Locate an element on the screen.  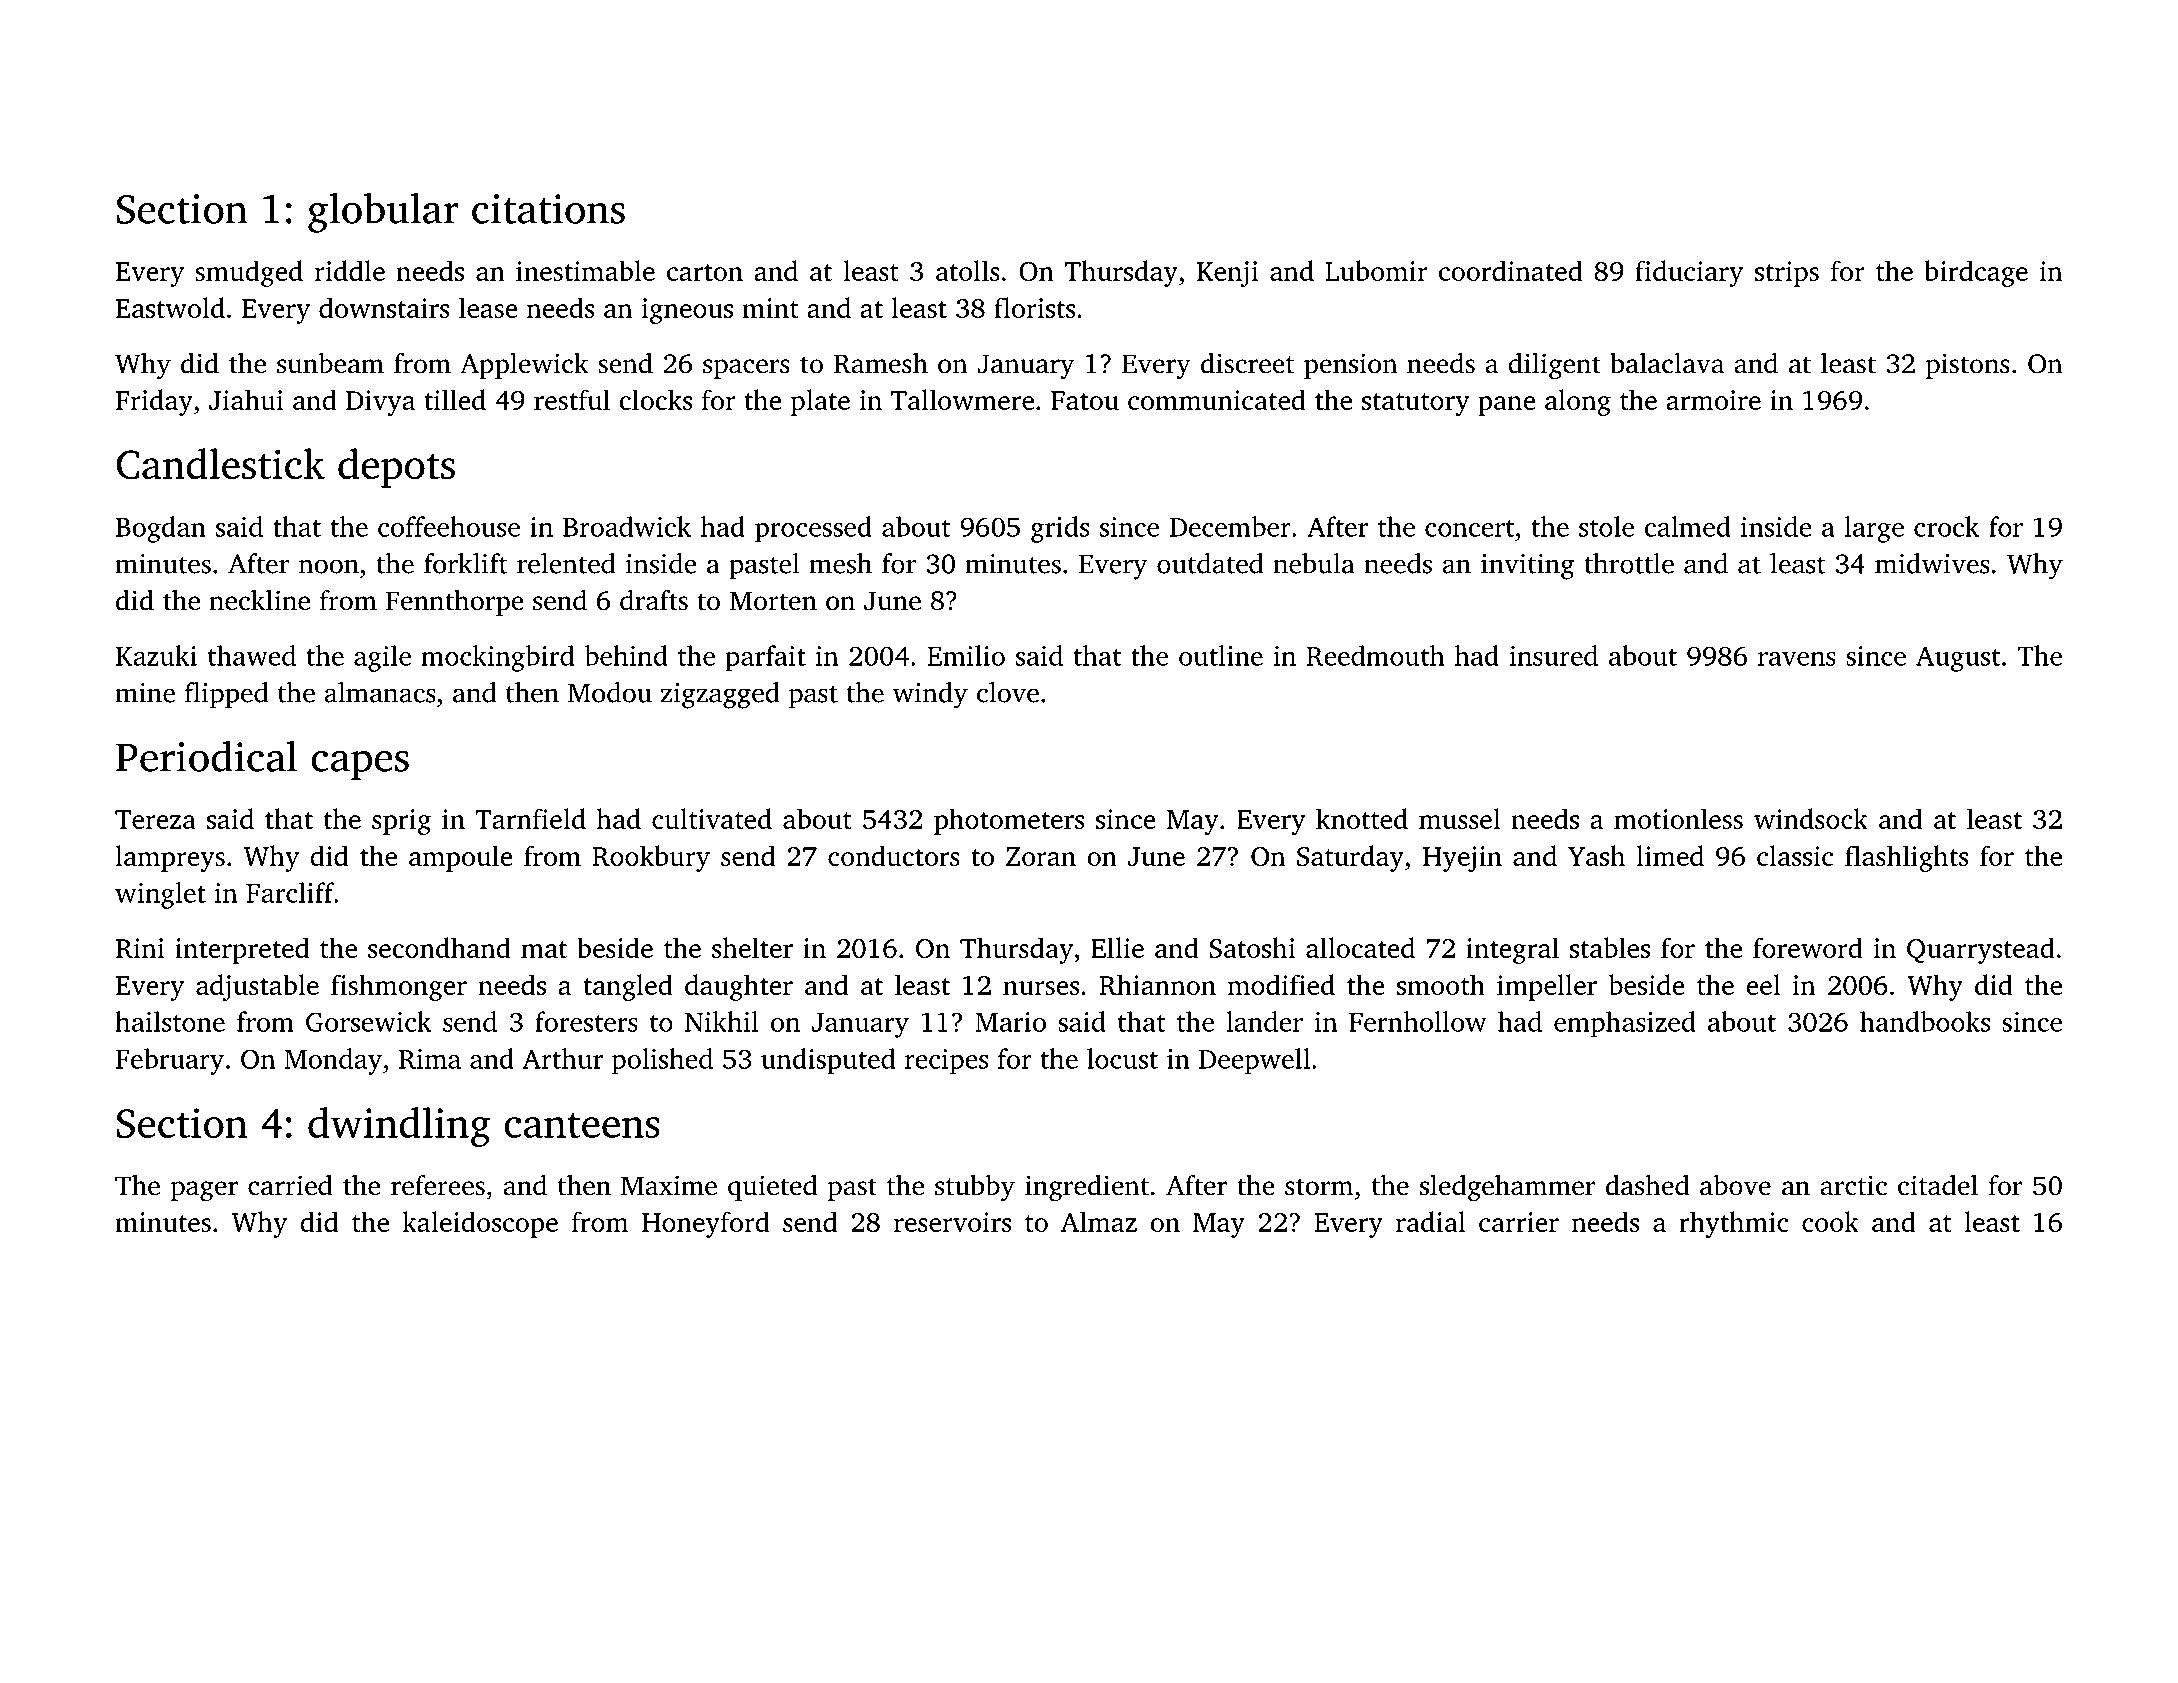
Honeyford is located at coordinates (706, 1224).
